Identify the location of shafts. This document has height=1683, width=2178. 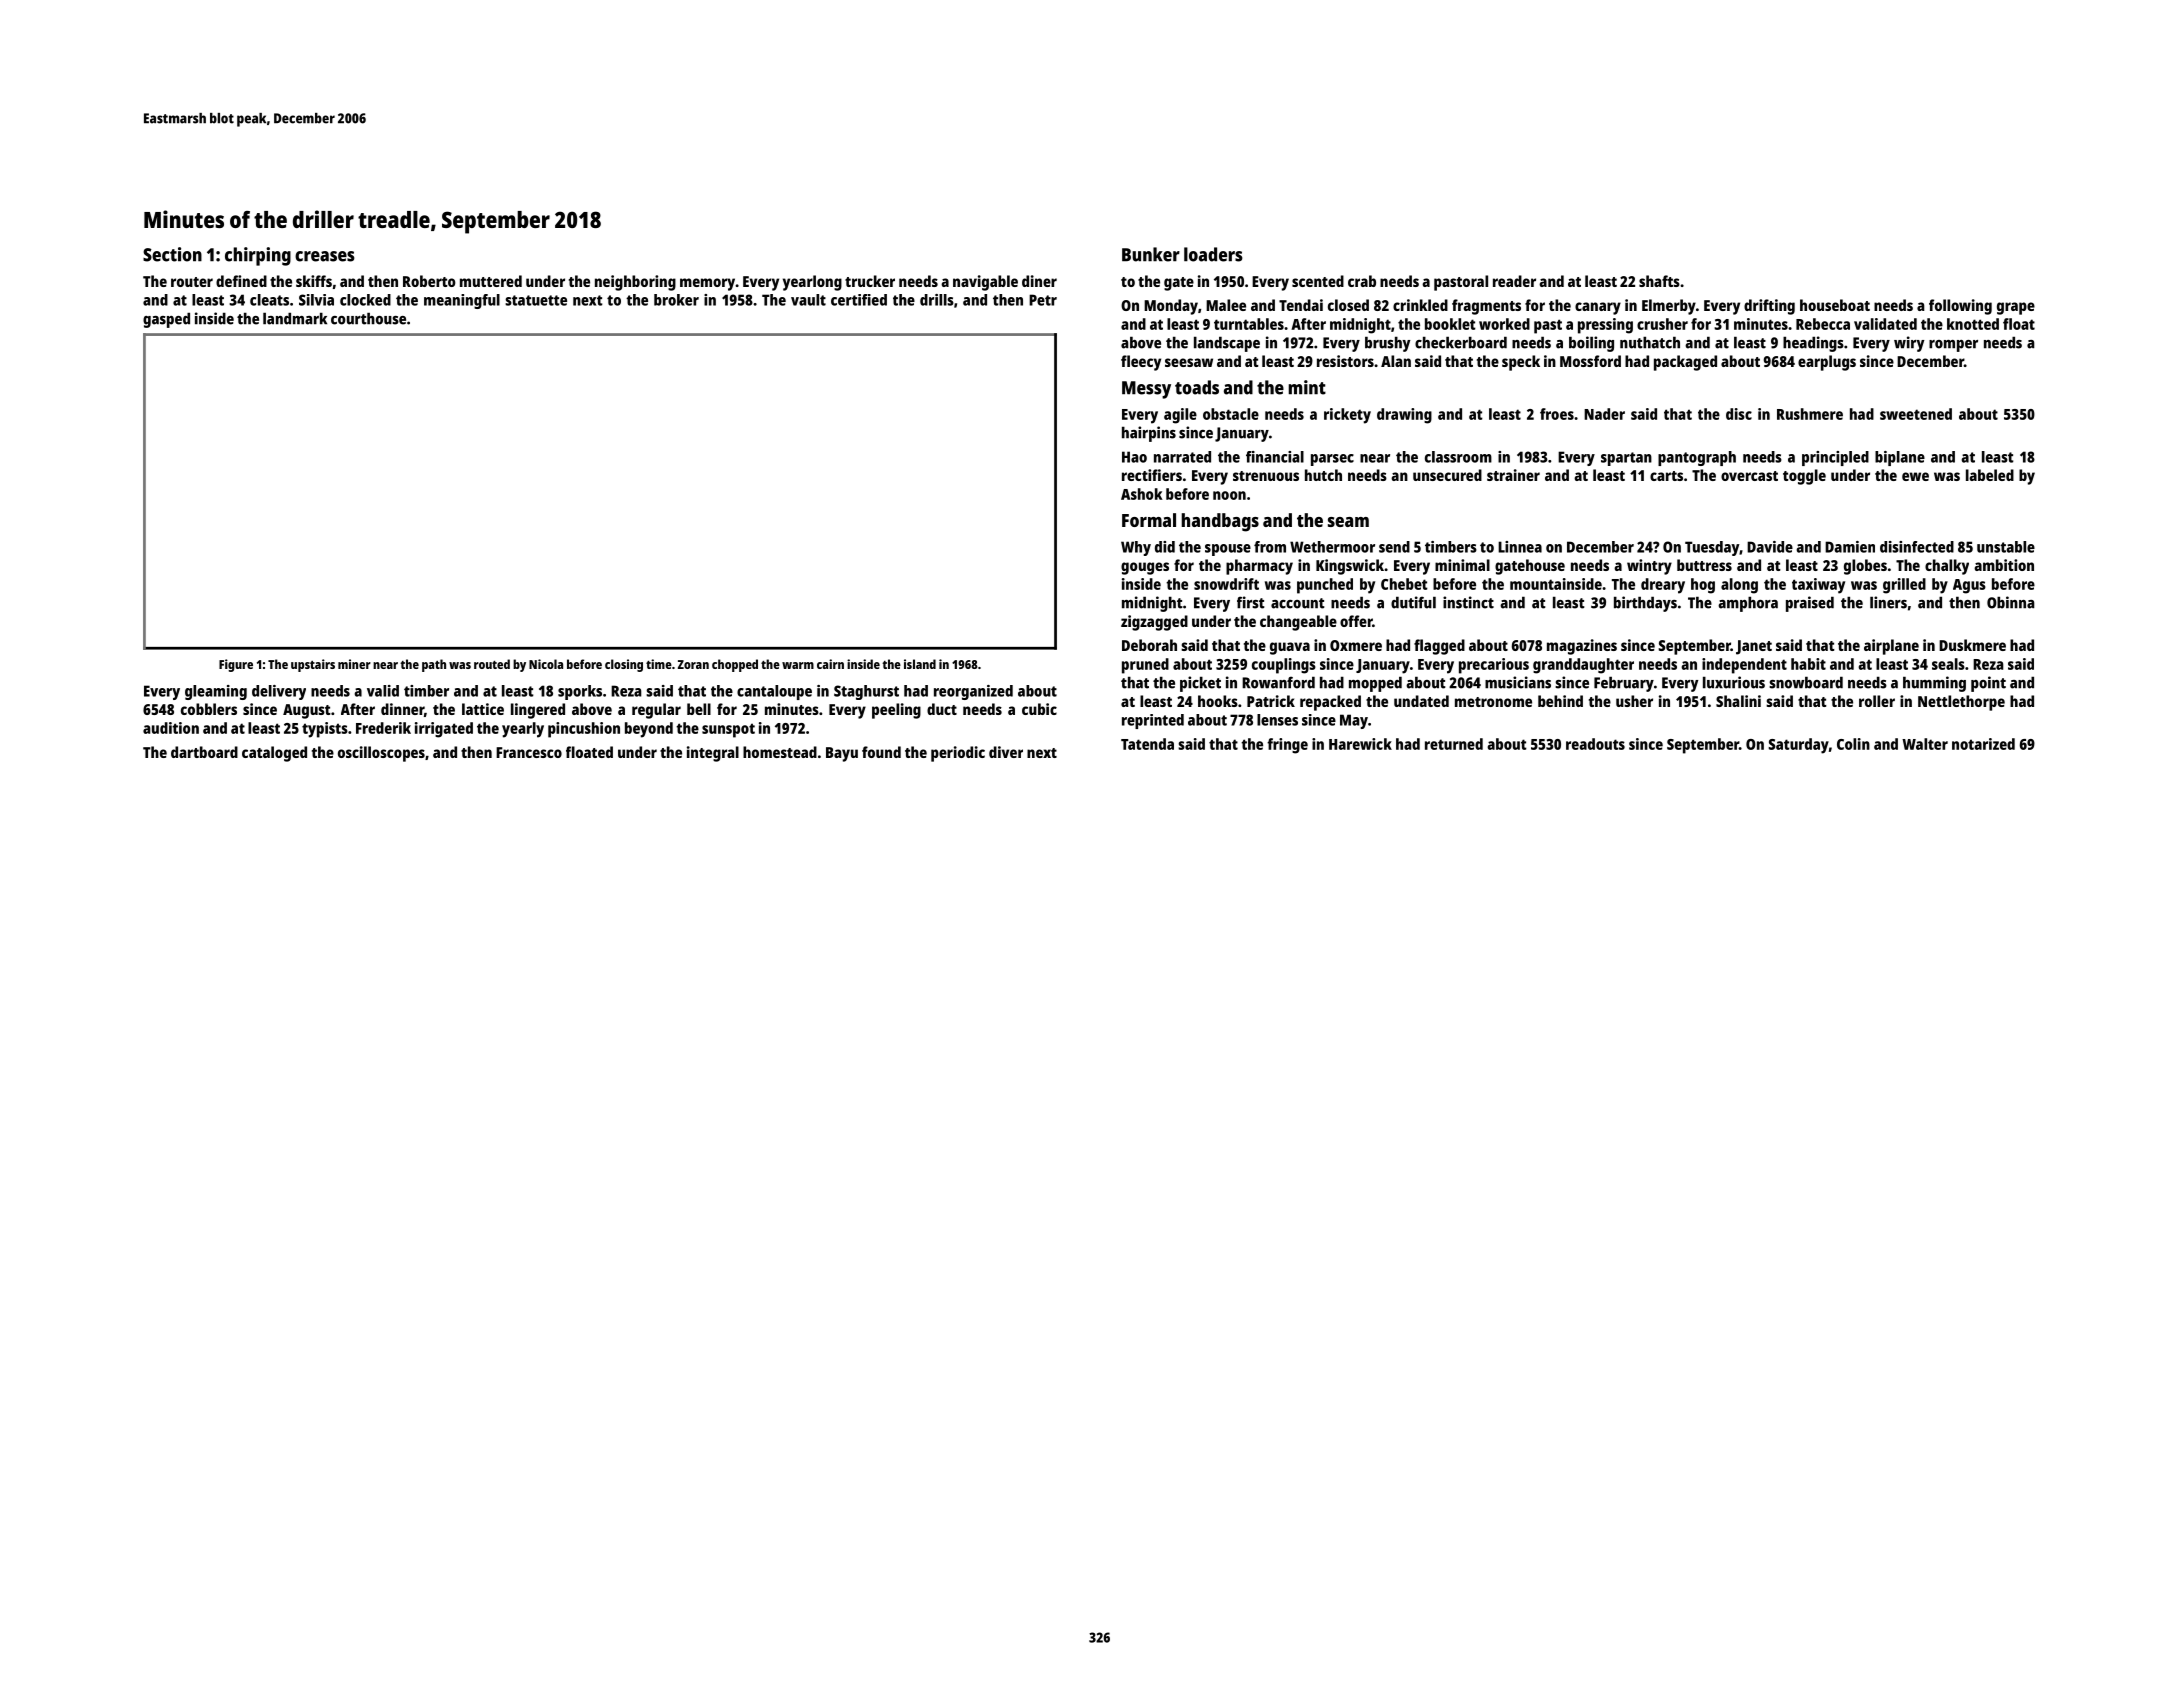
(1659, 281).
